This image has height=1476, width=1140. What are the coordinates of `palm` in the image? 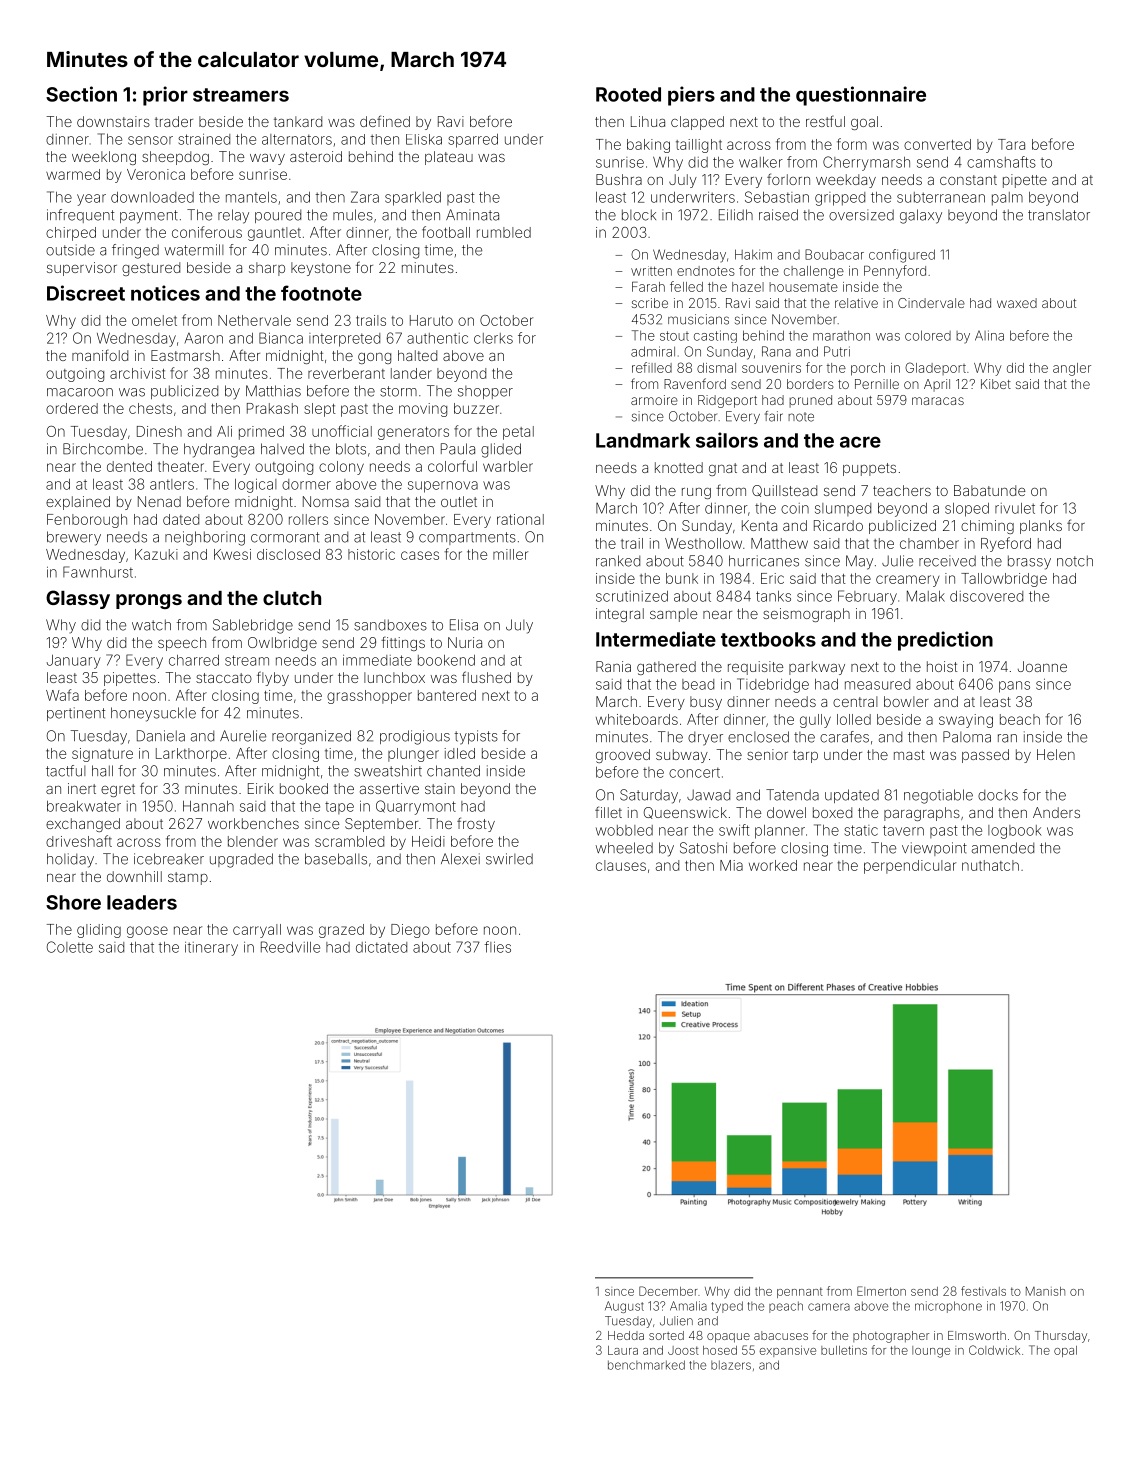 It's located at (1007, 199).
